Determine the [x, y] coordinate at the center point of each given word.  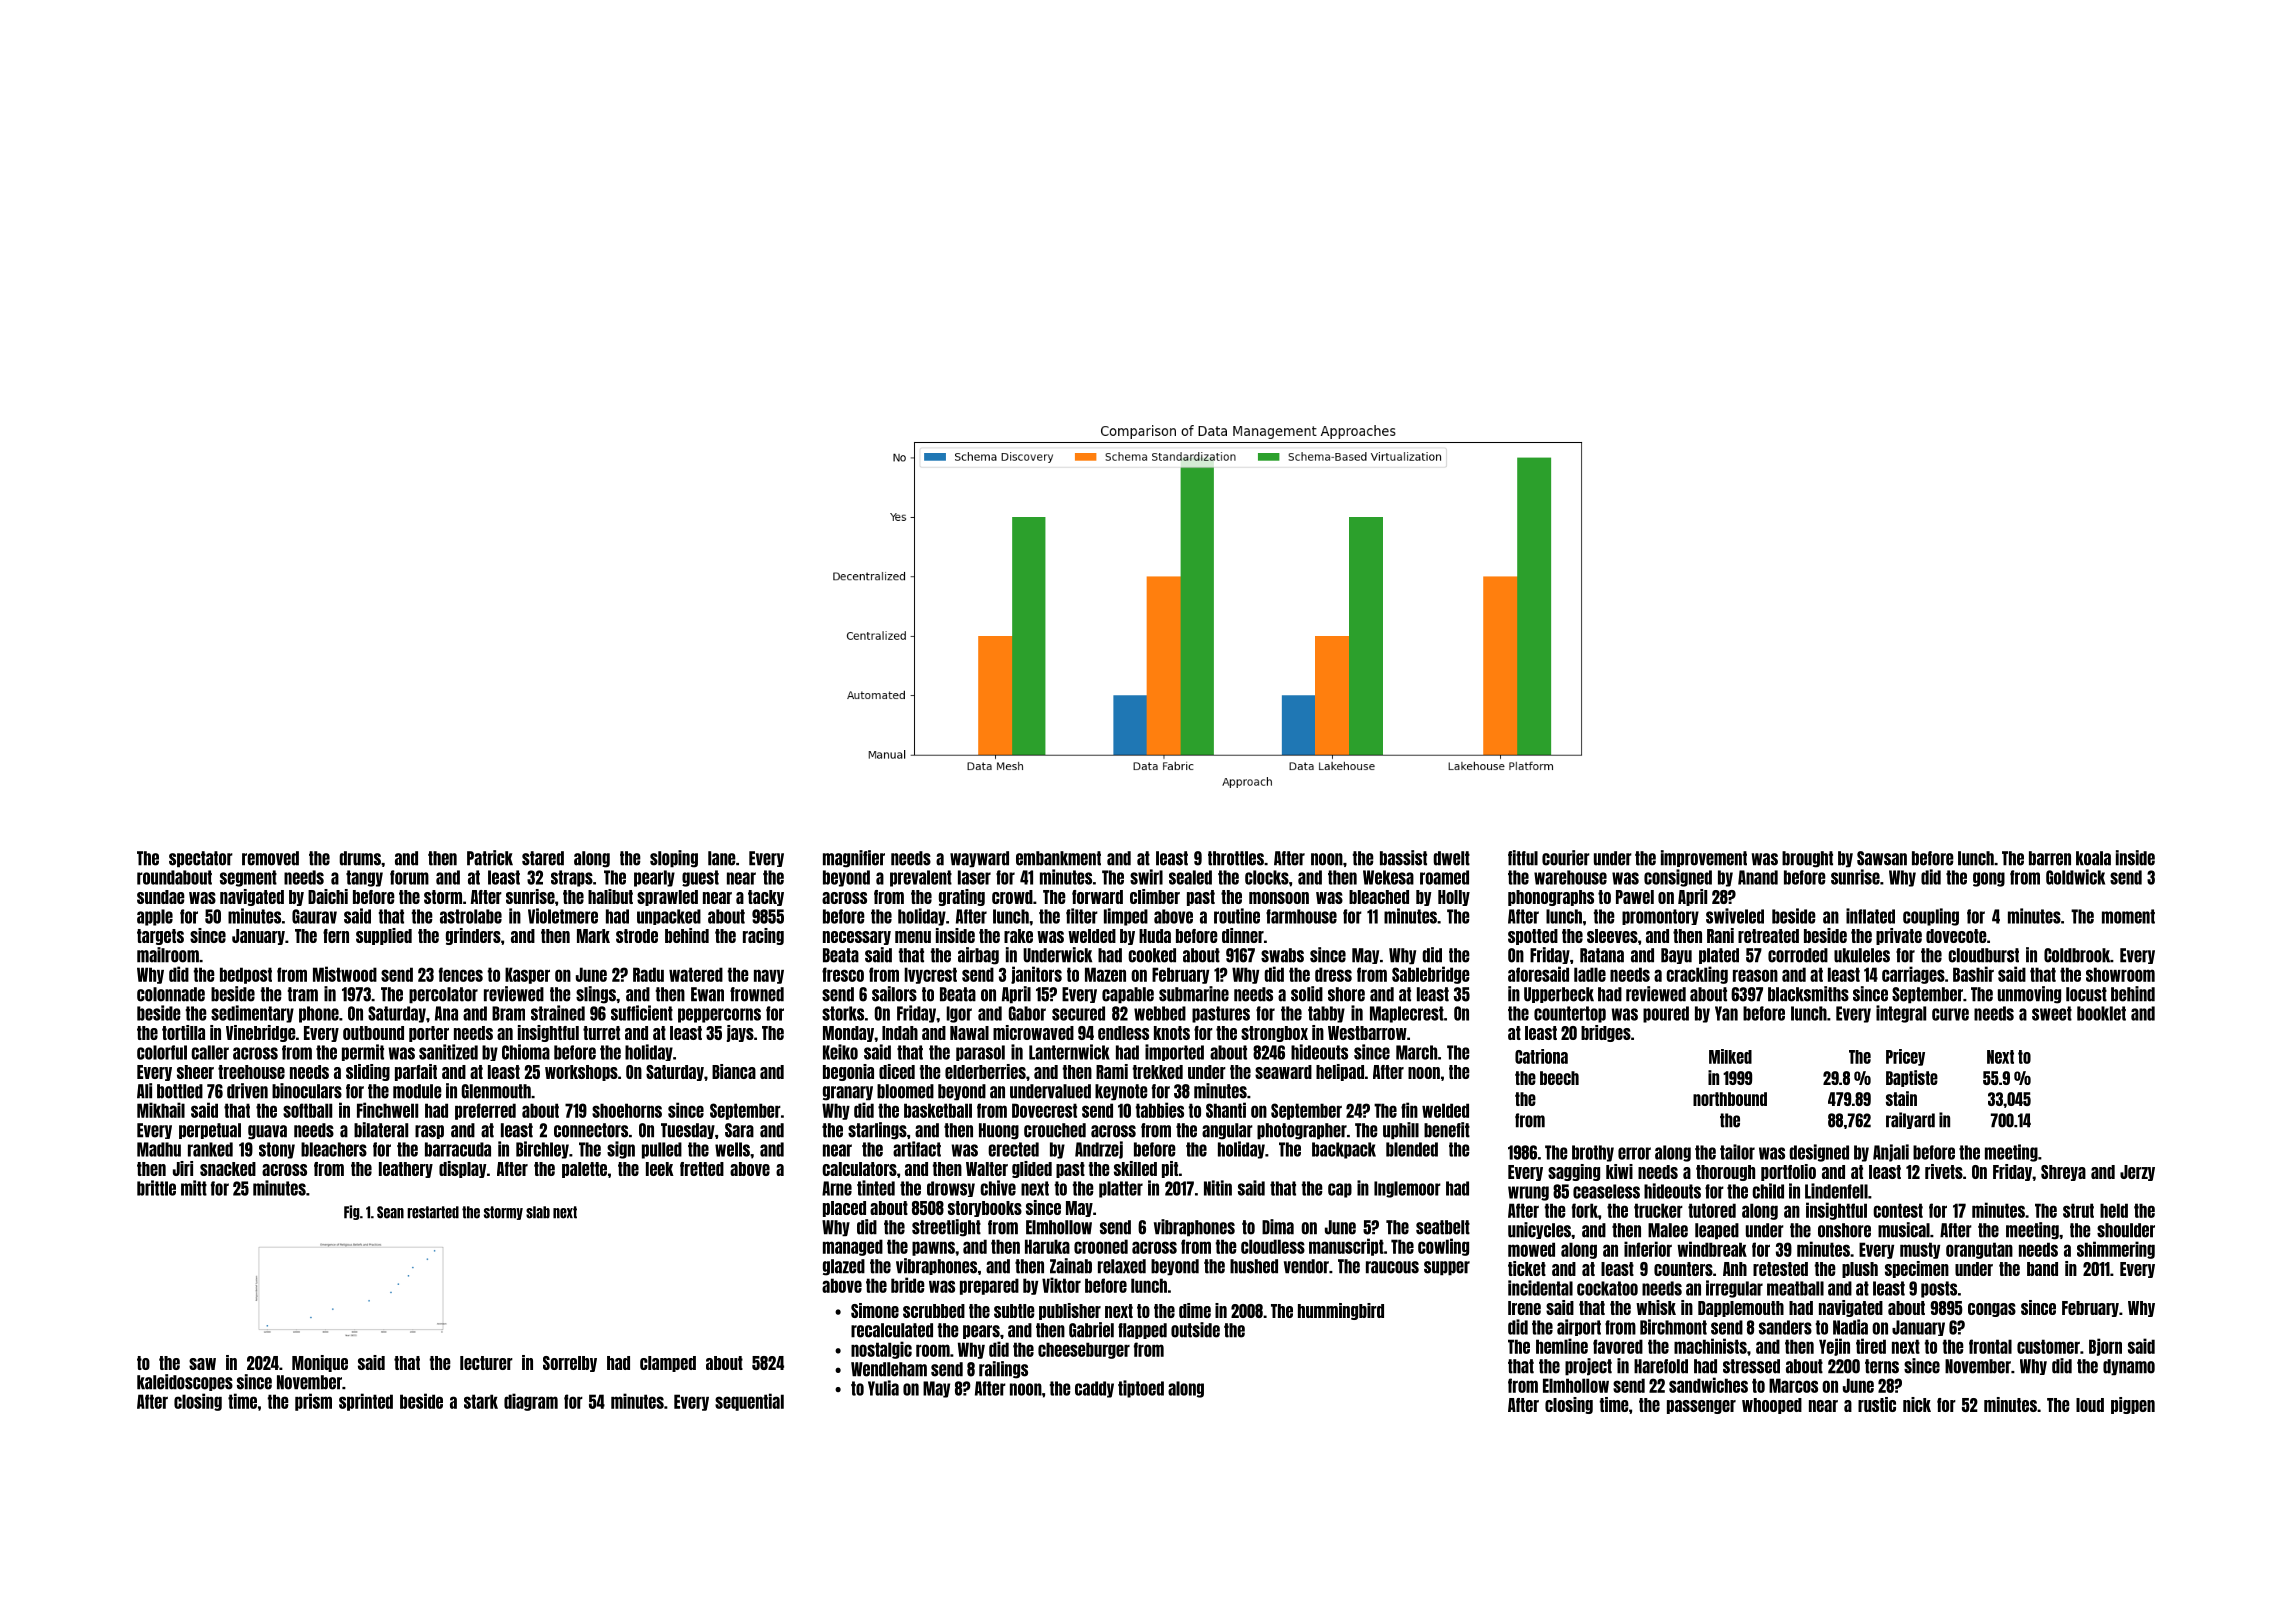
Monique [320, 1363]
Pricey [1905, 1057]
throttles [1236, 858]
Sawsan [1882, 858]
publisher [1070, 1311]
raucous [1392, 1267]
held [2114, 1210]
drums [360, 858]
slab [538, 1212]
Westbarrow [1367, 1033]
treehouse [251, 1072]
